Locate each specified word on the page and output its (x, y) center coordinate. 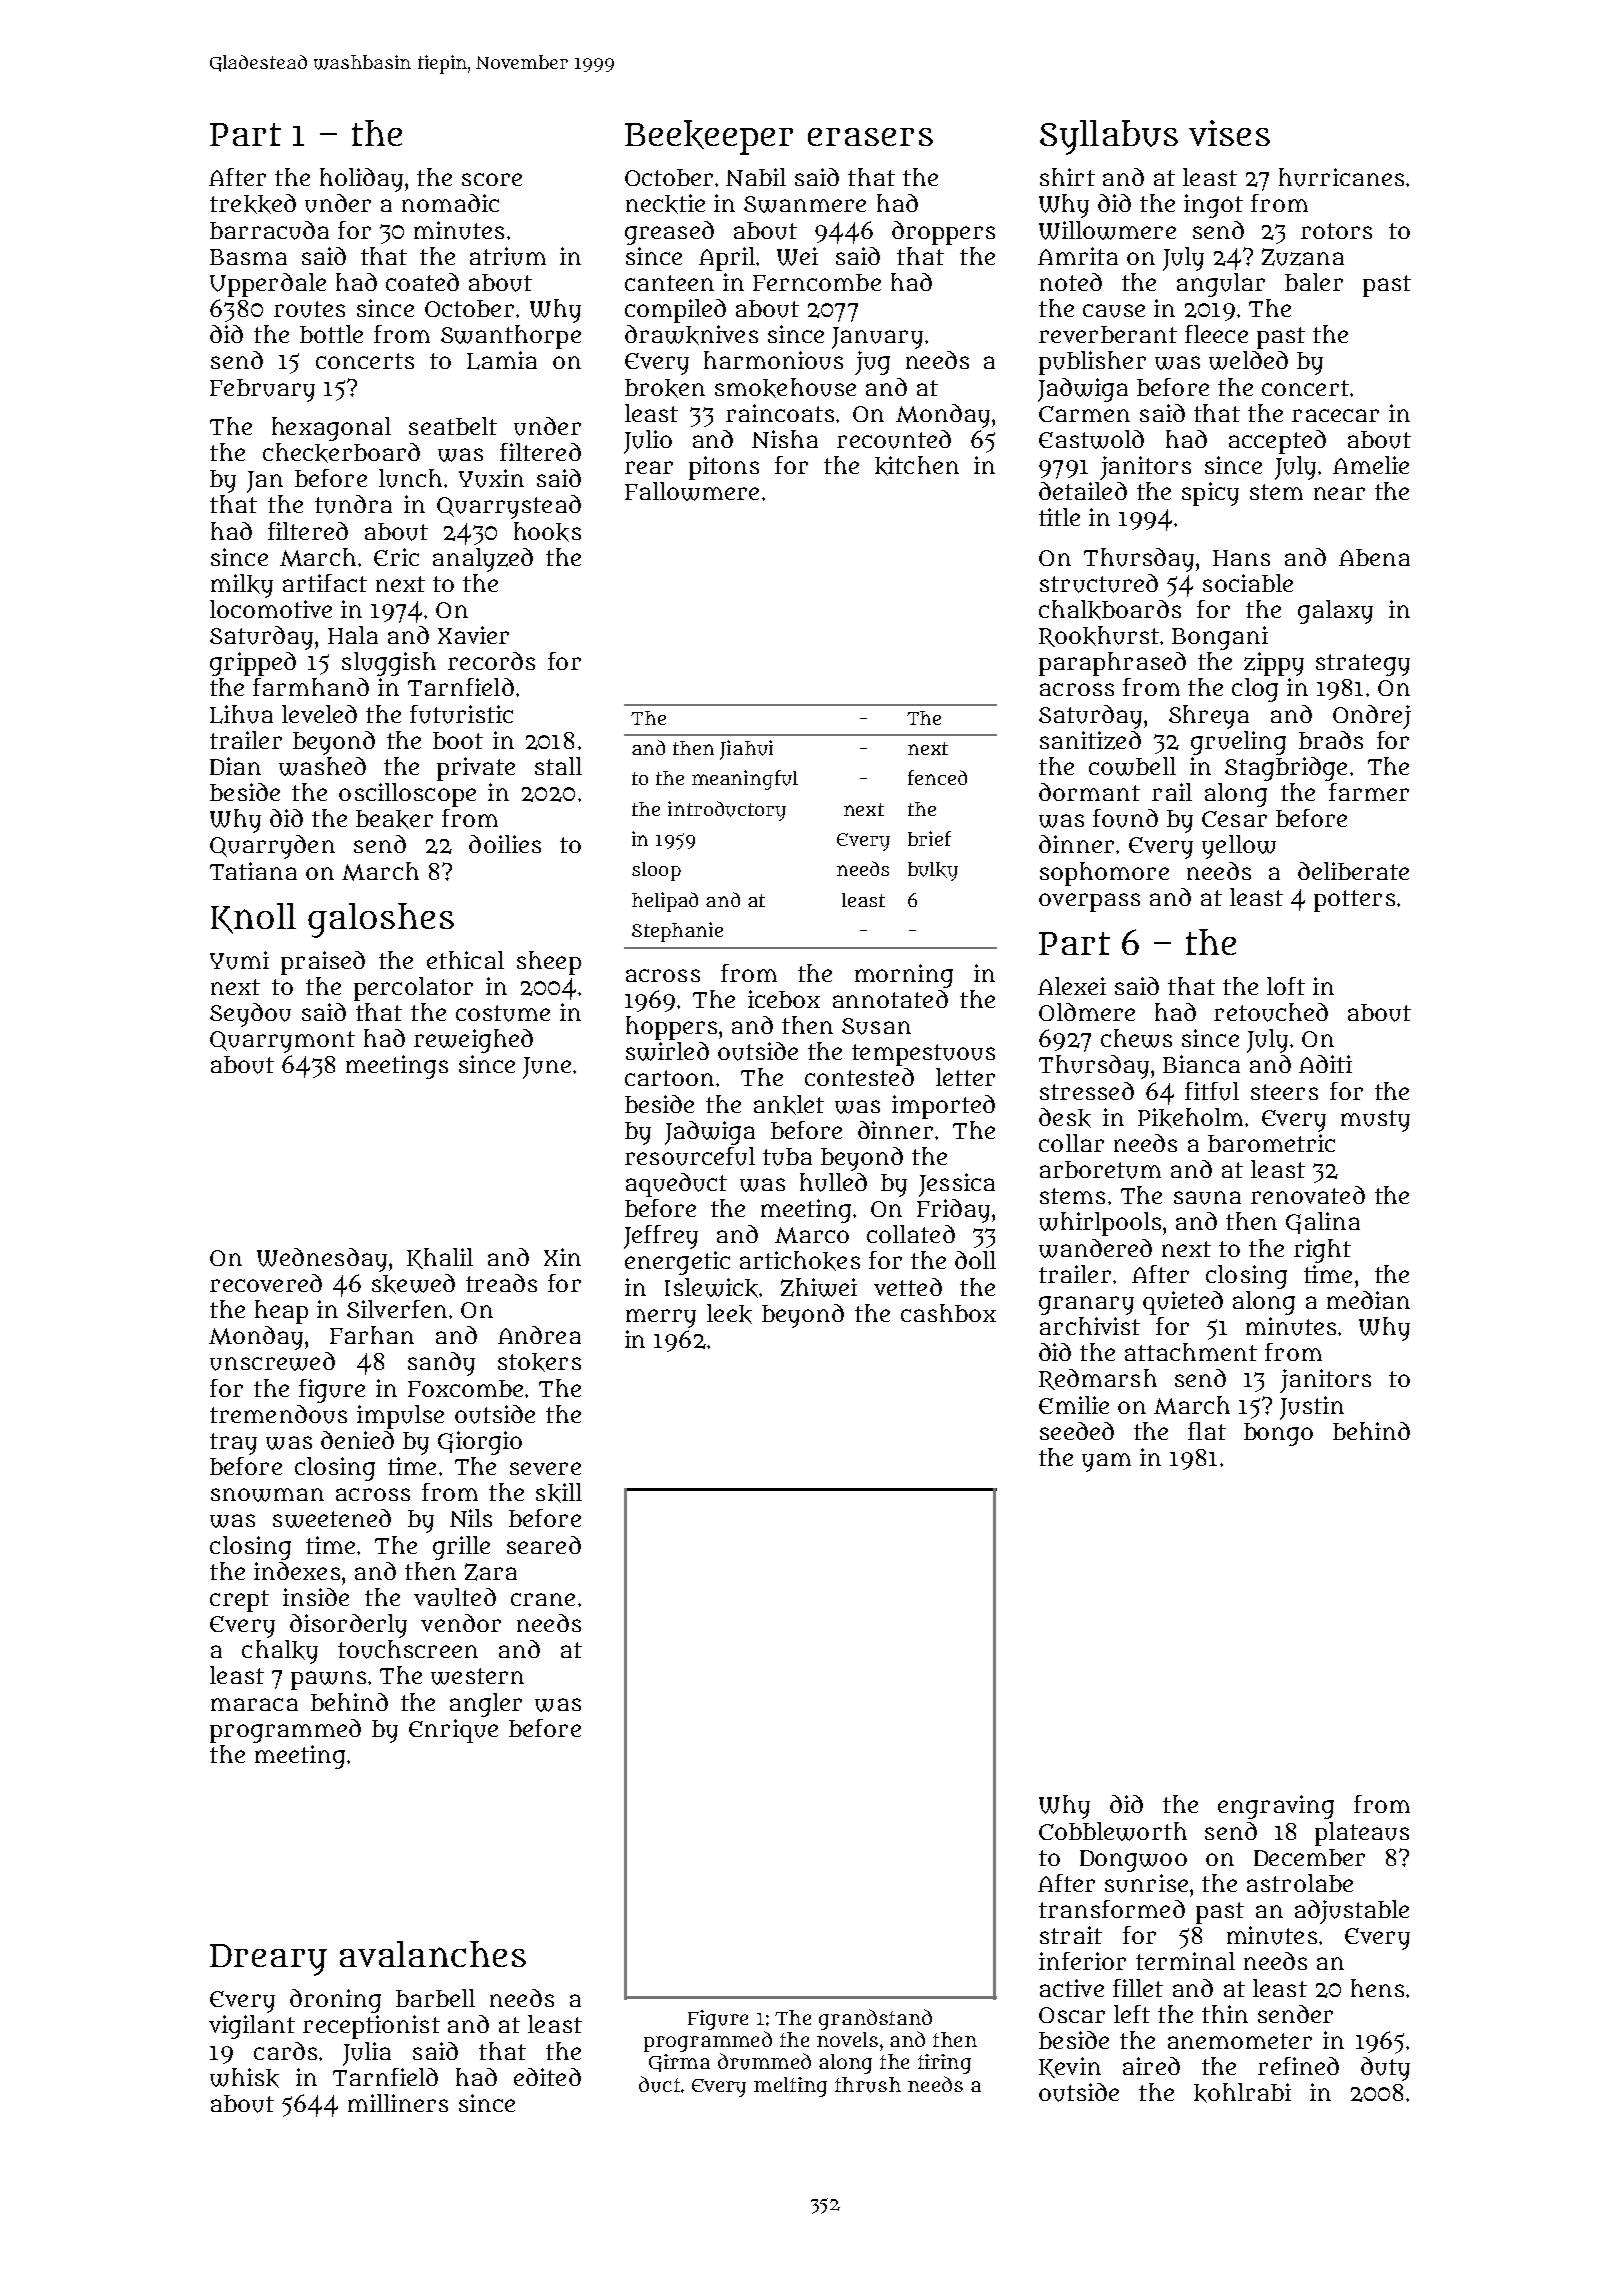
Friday (953, 1211)
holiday (361, 180)
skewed (413, 1284)
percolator (413, 989)
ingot (1213, 206)
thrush (868, 2085)
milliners (398, 2103)
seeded (1077, 1431)
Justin (1312, 1408)
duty (1385, 2069)
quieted (1183, 1303)
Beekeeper (709, 137)
